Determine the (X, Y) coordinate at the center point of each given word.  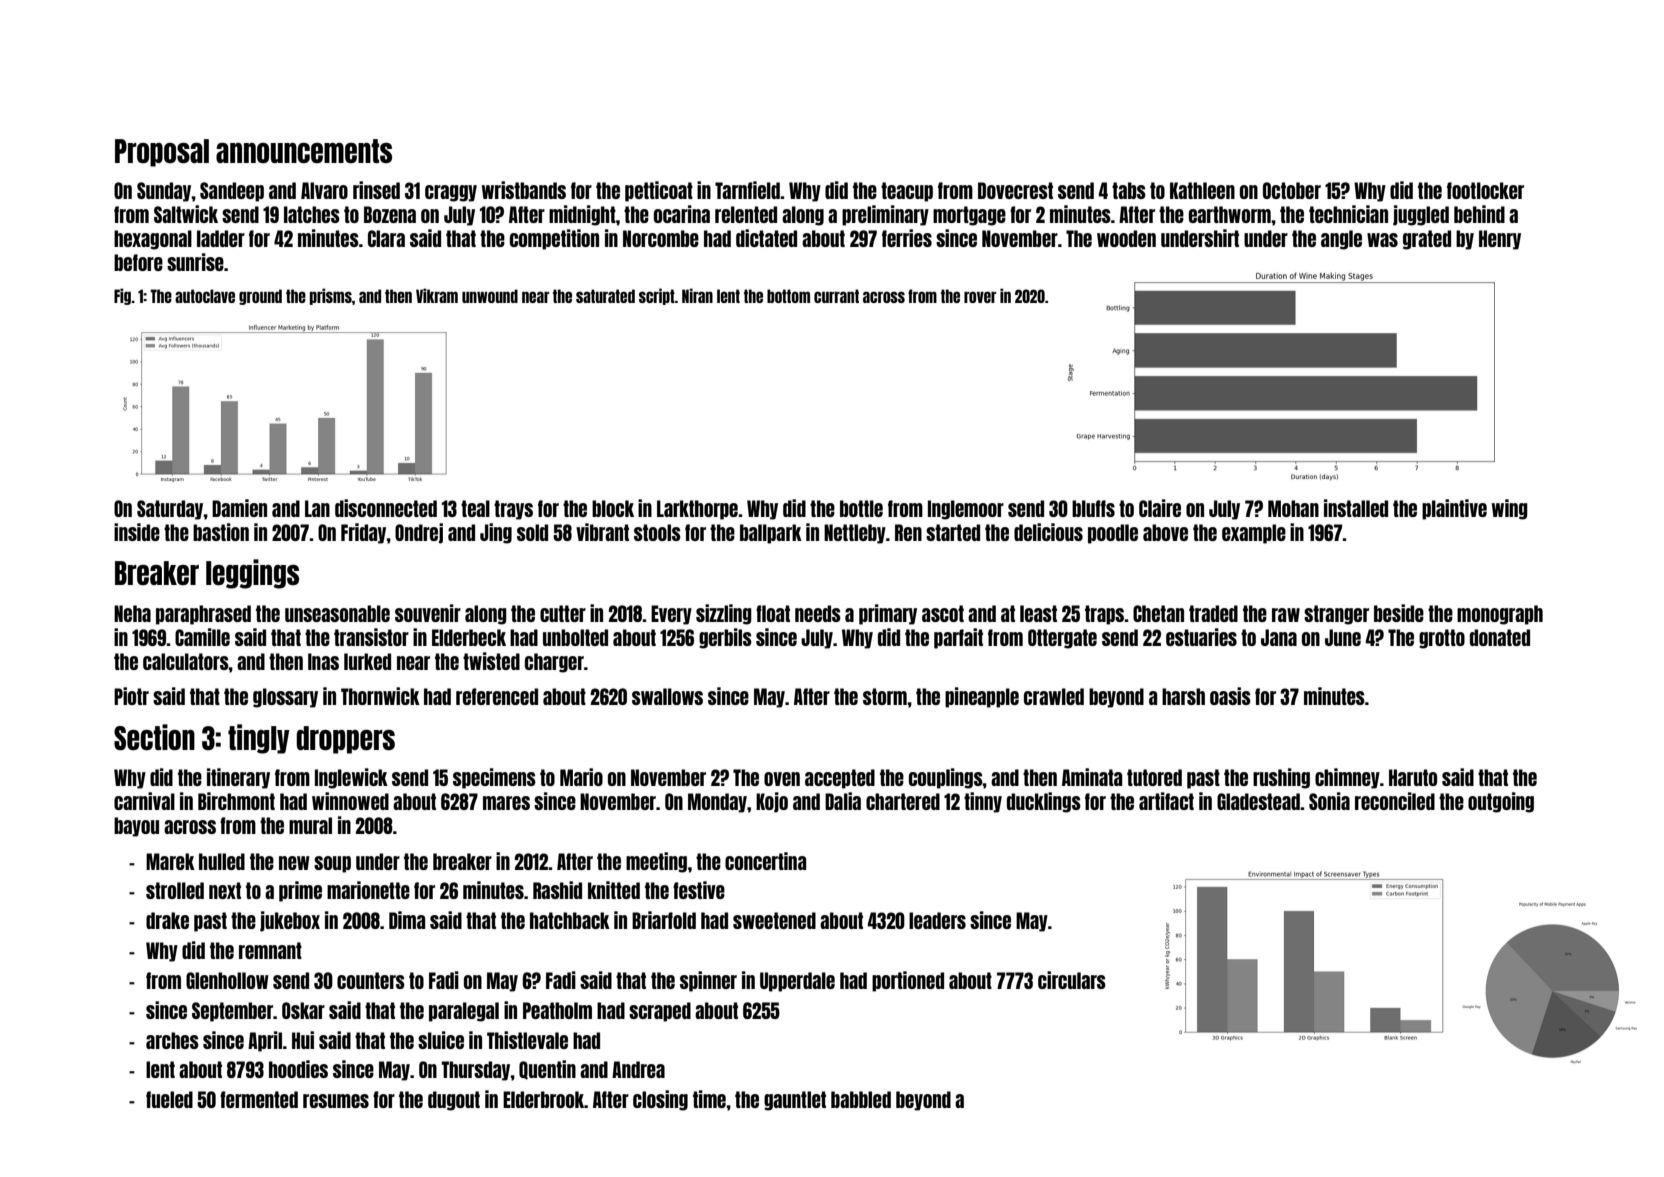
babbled (861, 1099)
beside (1399, 613)
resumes (336, 1101)
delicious (1048, 532)
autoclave (205, 296)
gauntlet (795, 1101)
